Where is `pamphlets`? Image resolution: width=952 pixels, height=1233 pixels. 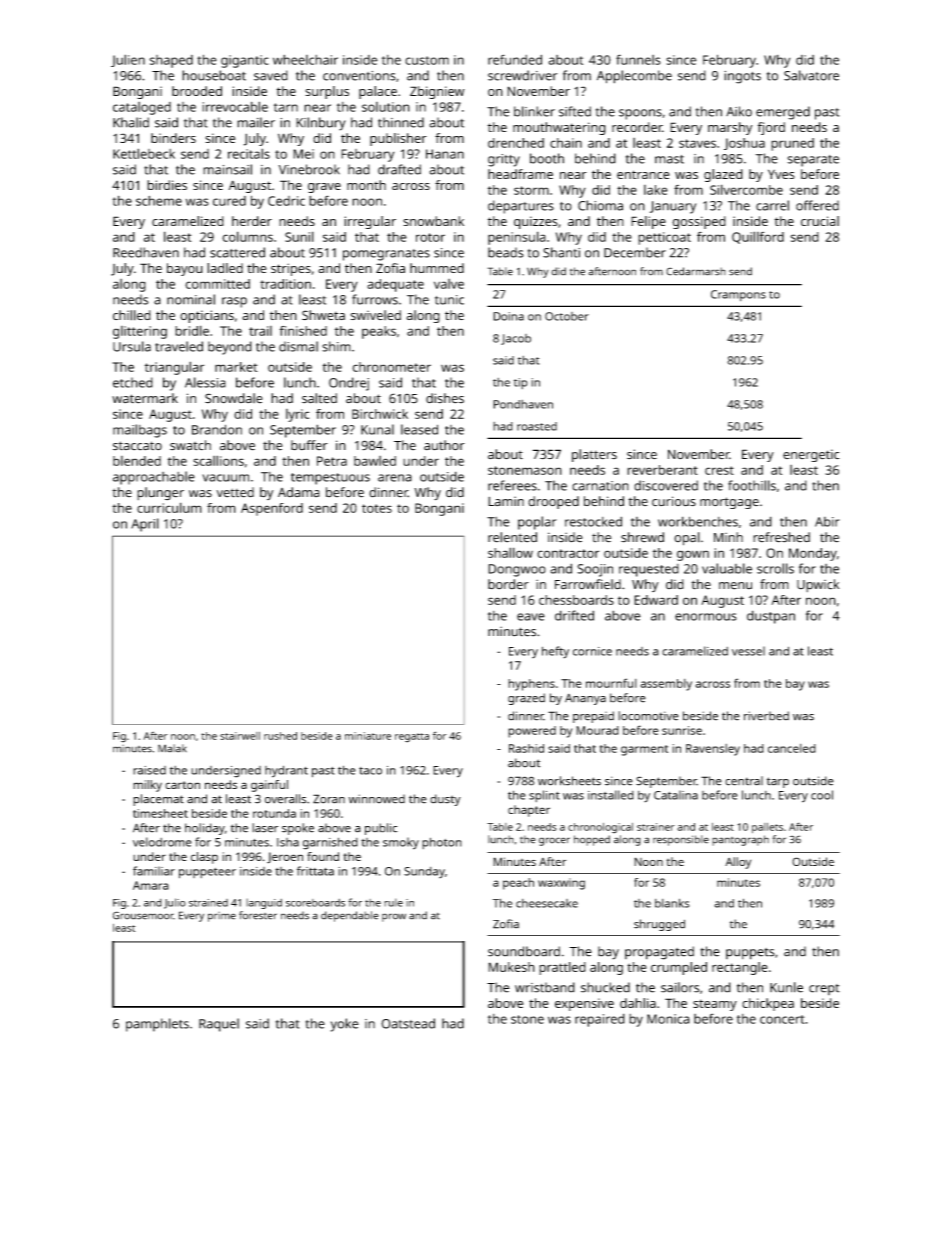 pamphlets is located at coordinates (157, 1025).
